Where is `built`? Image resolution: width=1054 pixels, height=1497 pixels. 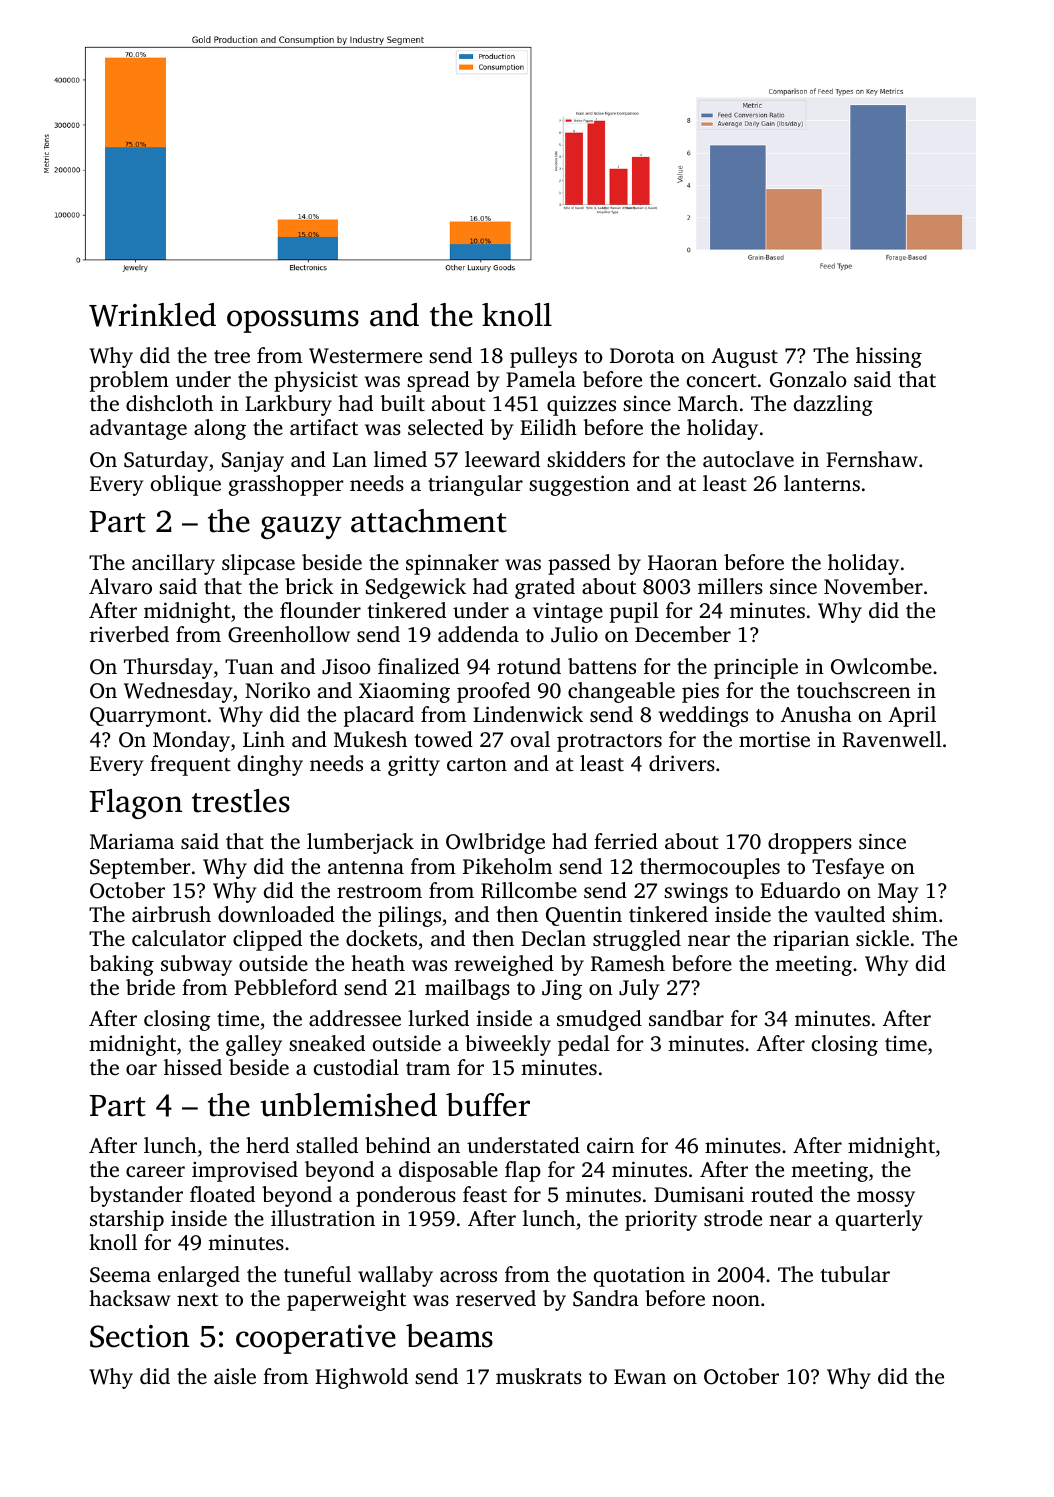 built is located at coordinates (402, 403).
